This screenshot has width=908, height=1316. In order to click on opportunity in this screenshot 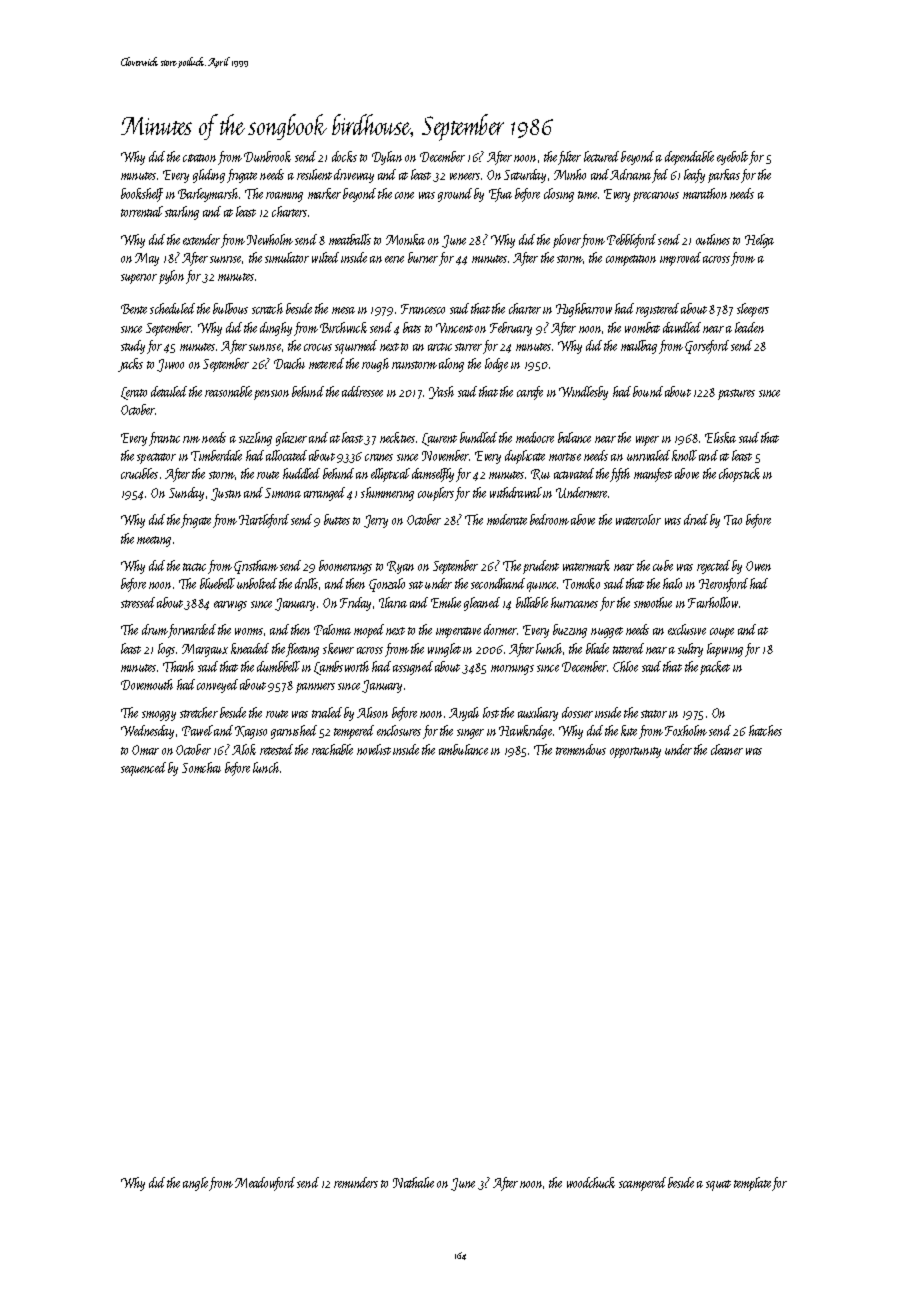, I will do `click(635, 752)`.
